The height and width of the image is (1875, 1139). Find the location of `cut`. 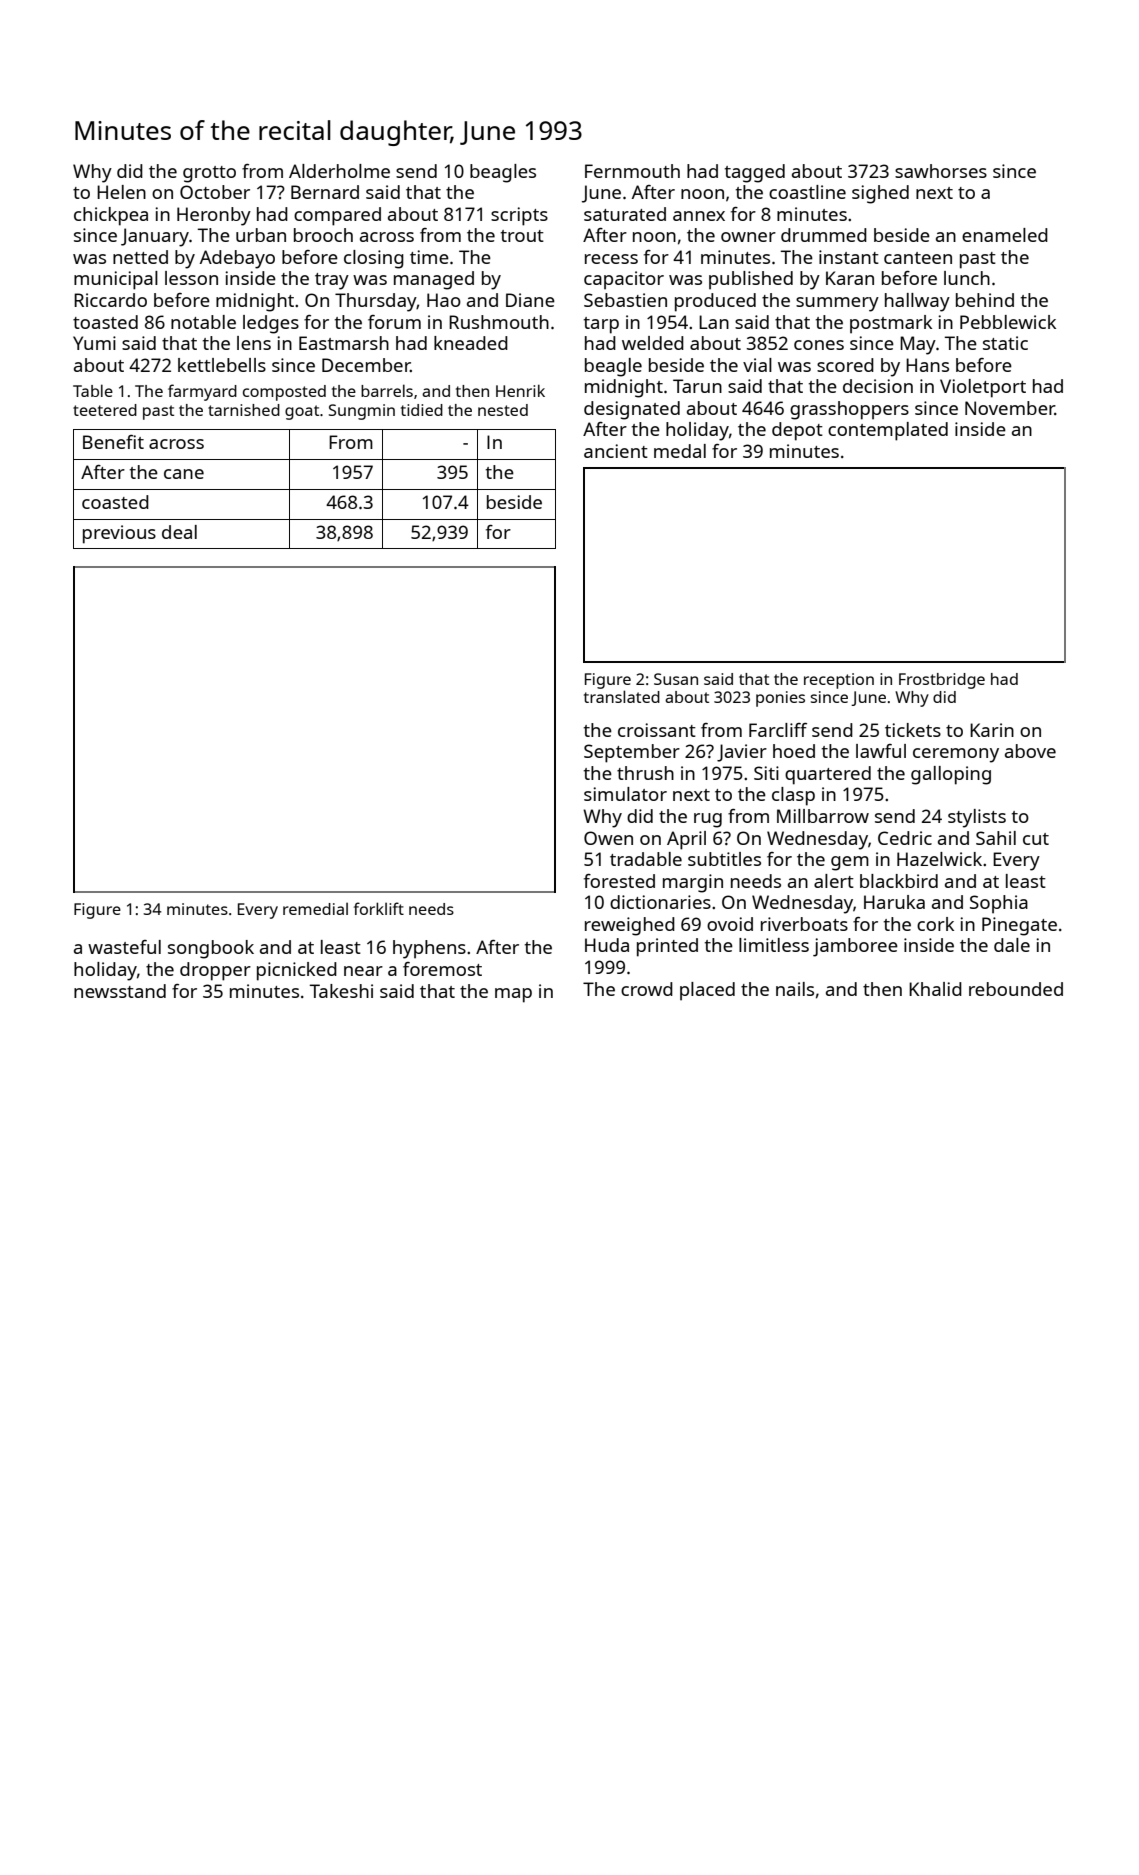

cut is located at coordinates (1036, 839).
